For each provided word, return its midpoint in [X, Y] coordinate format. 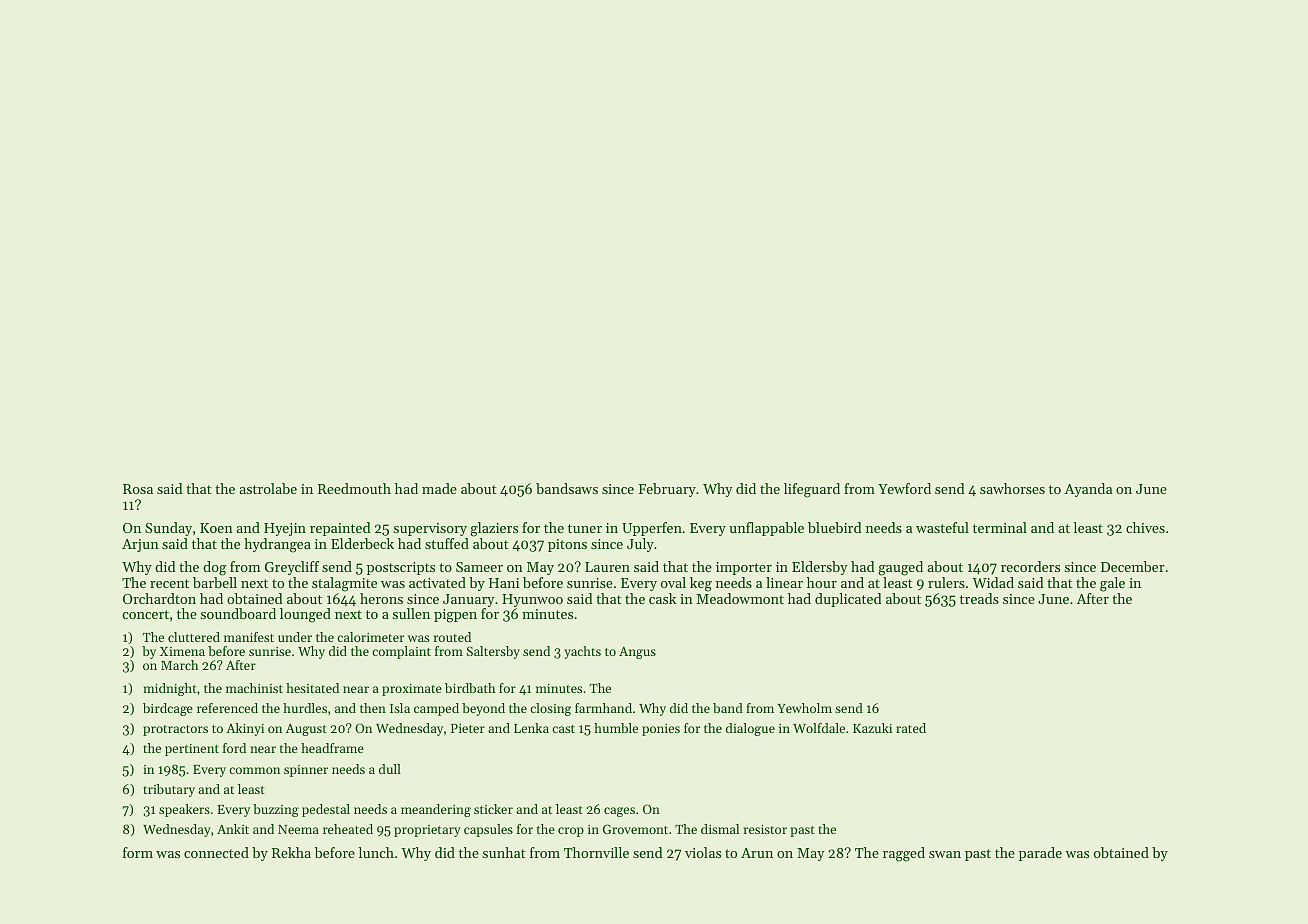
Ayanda [1089, 490]
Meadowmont [740, 598]
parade [1040, 854]
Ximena [182, 651]
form [138, 852]
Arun [757, 853]
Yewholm [804, 708]
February [667, 490]
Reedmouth [354, 488]
